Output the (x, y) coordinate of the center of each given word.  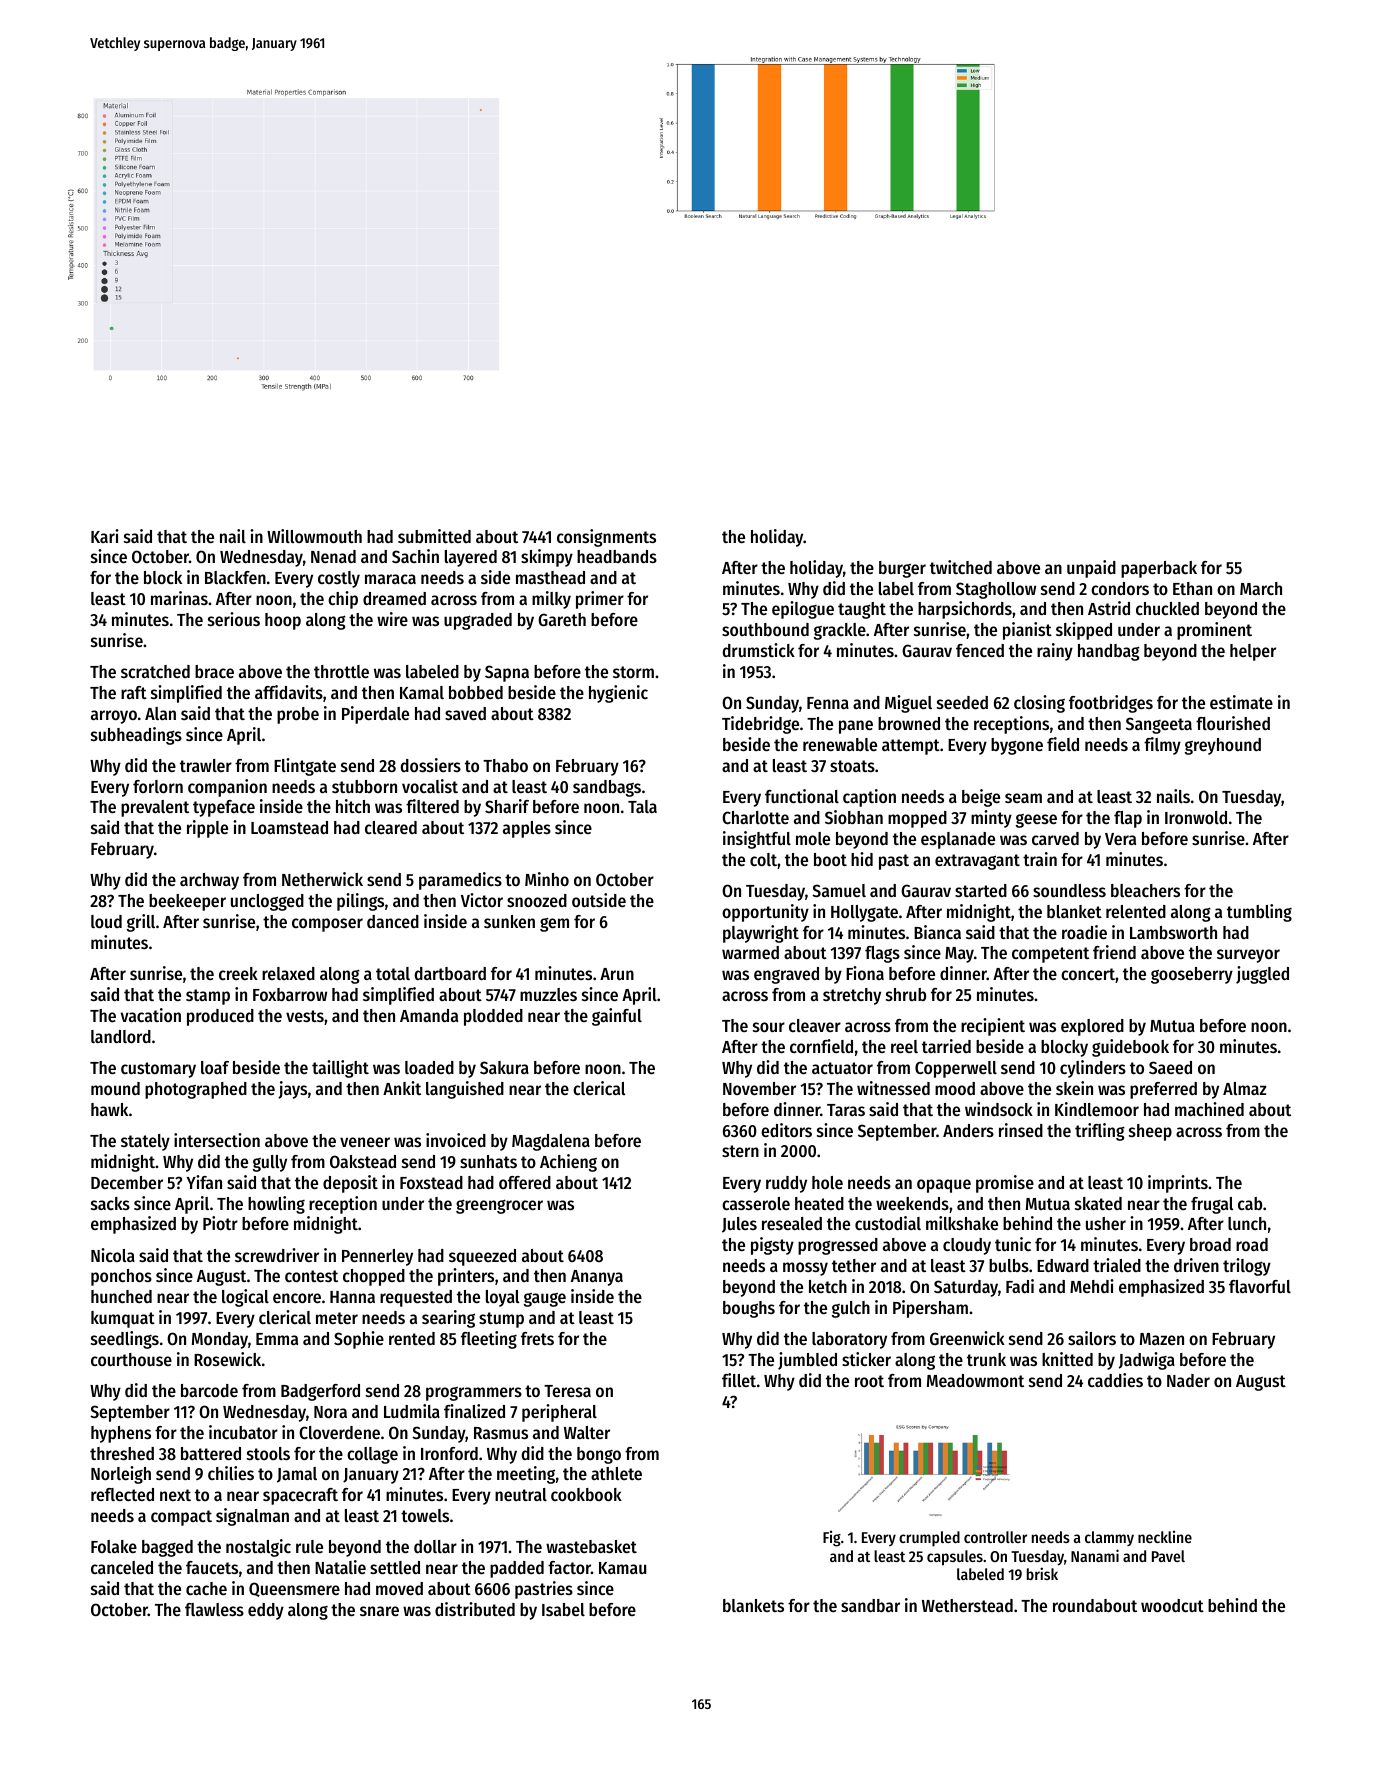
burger (902, 569)
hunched (121, 1296)
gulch (851, 1309)
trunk (986, 1359)
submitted (434, 536)
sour (769, 1027)
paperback (1159, 569)
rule (309, 1546)
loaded (429, 1067)
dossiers (430, 765)
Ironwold (1196, 817)
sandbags (607, 788)
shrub (906, 994)
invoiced (456, 1140)
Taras (846, 1110)
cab (1250, 1203)
